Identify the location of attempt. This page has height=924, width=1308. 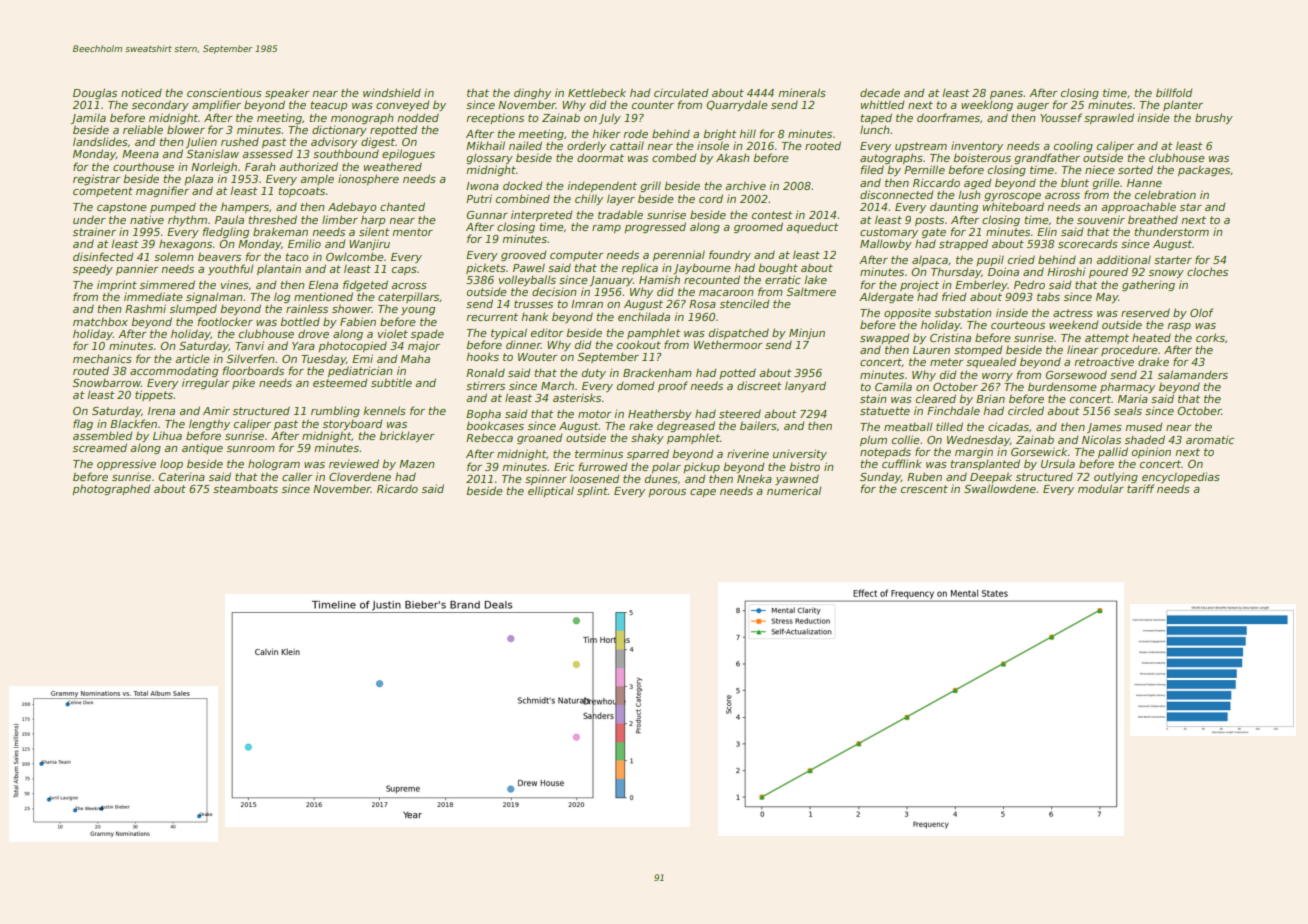
(1107, 339).
